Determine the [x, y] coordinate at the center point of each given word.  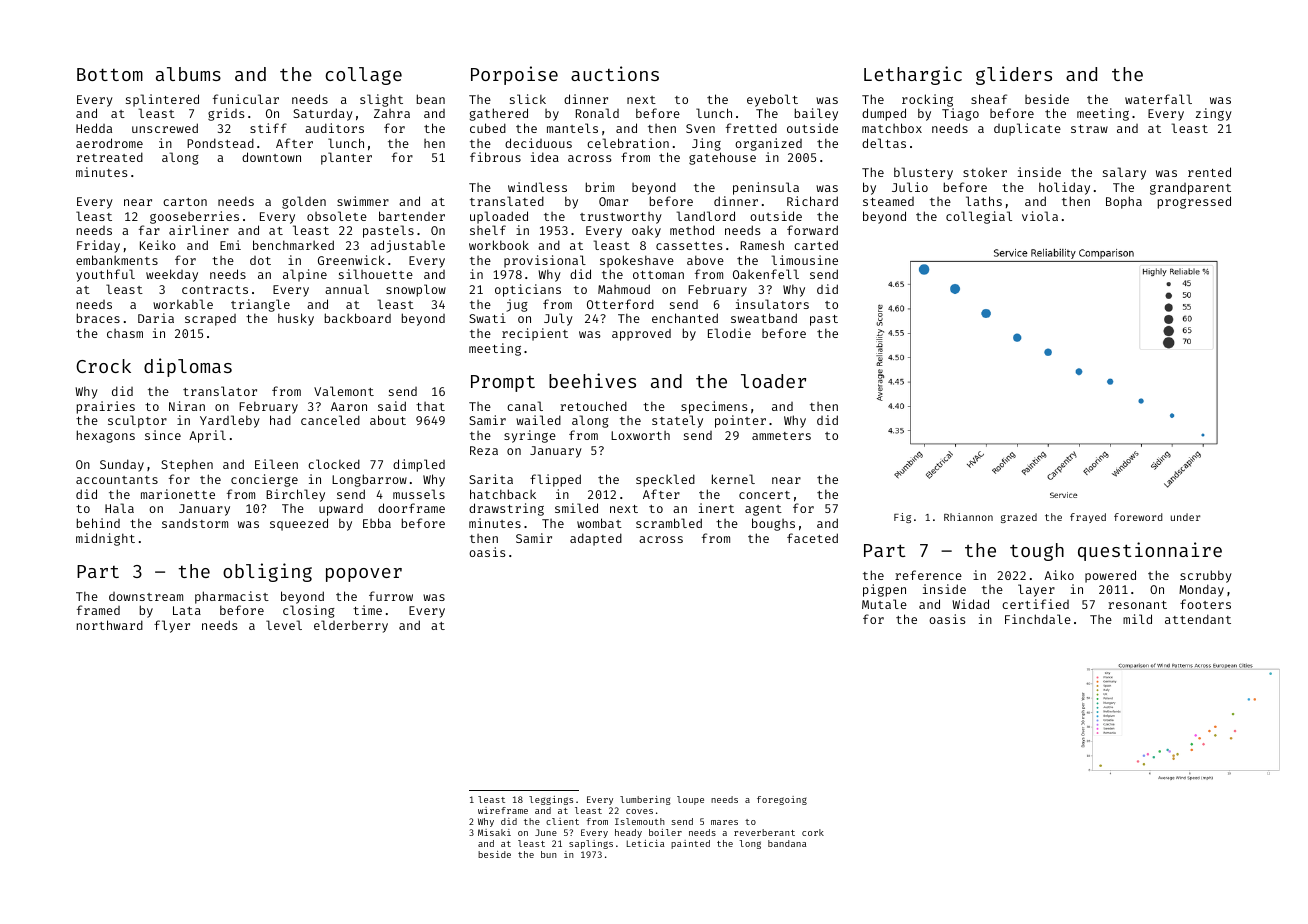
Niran [187, 406]
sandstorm [195, 523]
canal [525, 406]
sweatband [764, 318]
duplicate [1027, 129]
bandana [787, 843]
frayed [1088, 518]
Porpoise [514, 75]
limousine [805, 260]
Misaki [494, 832]
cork [813, 832]
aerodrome [109, 143]
